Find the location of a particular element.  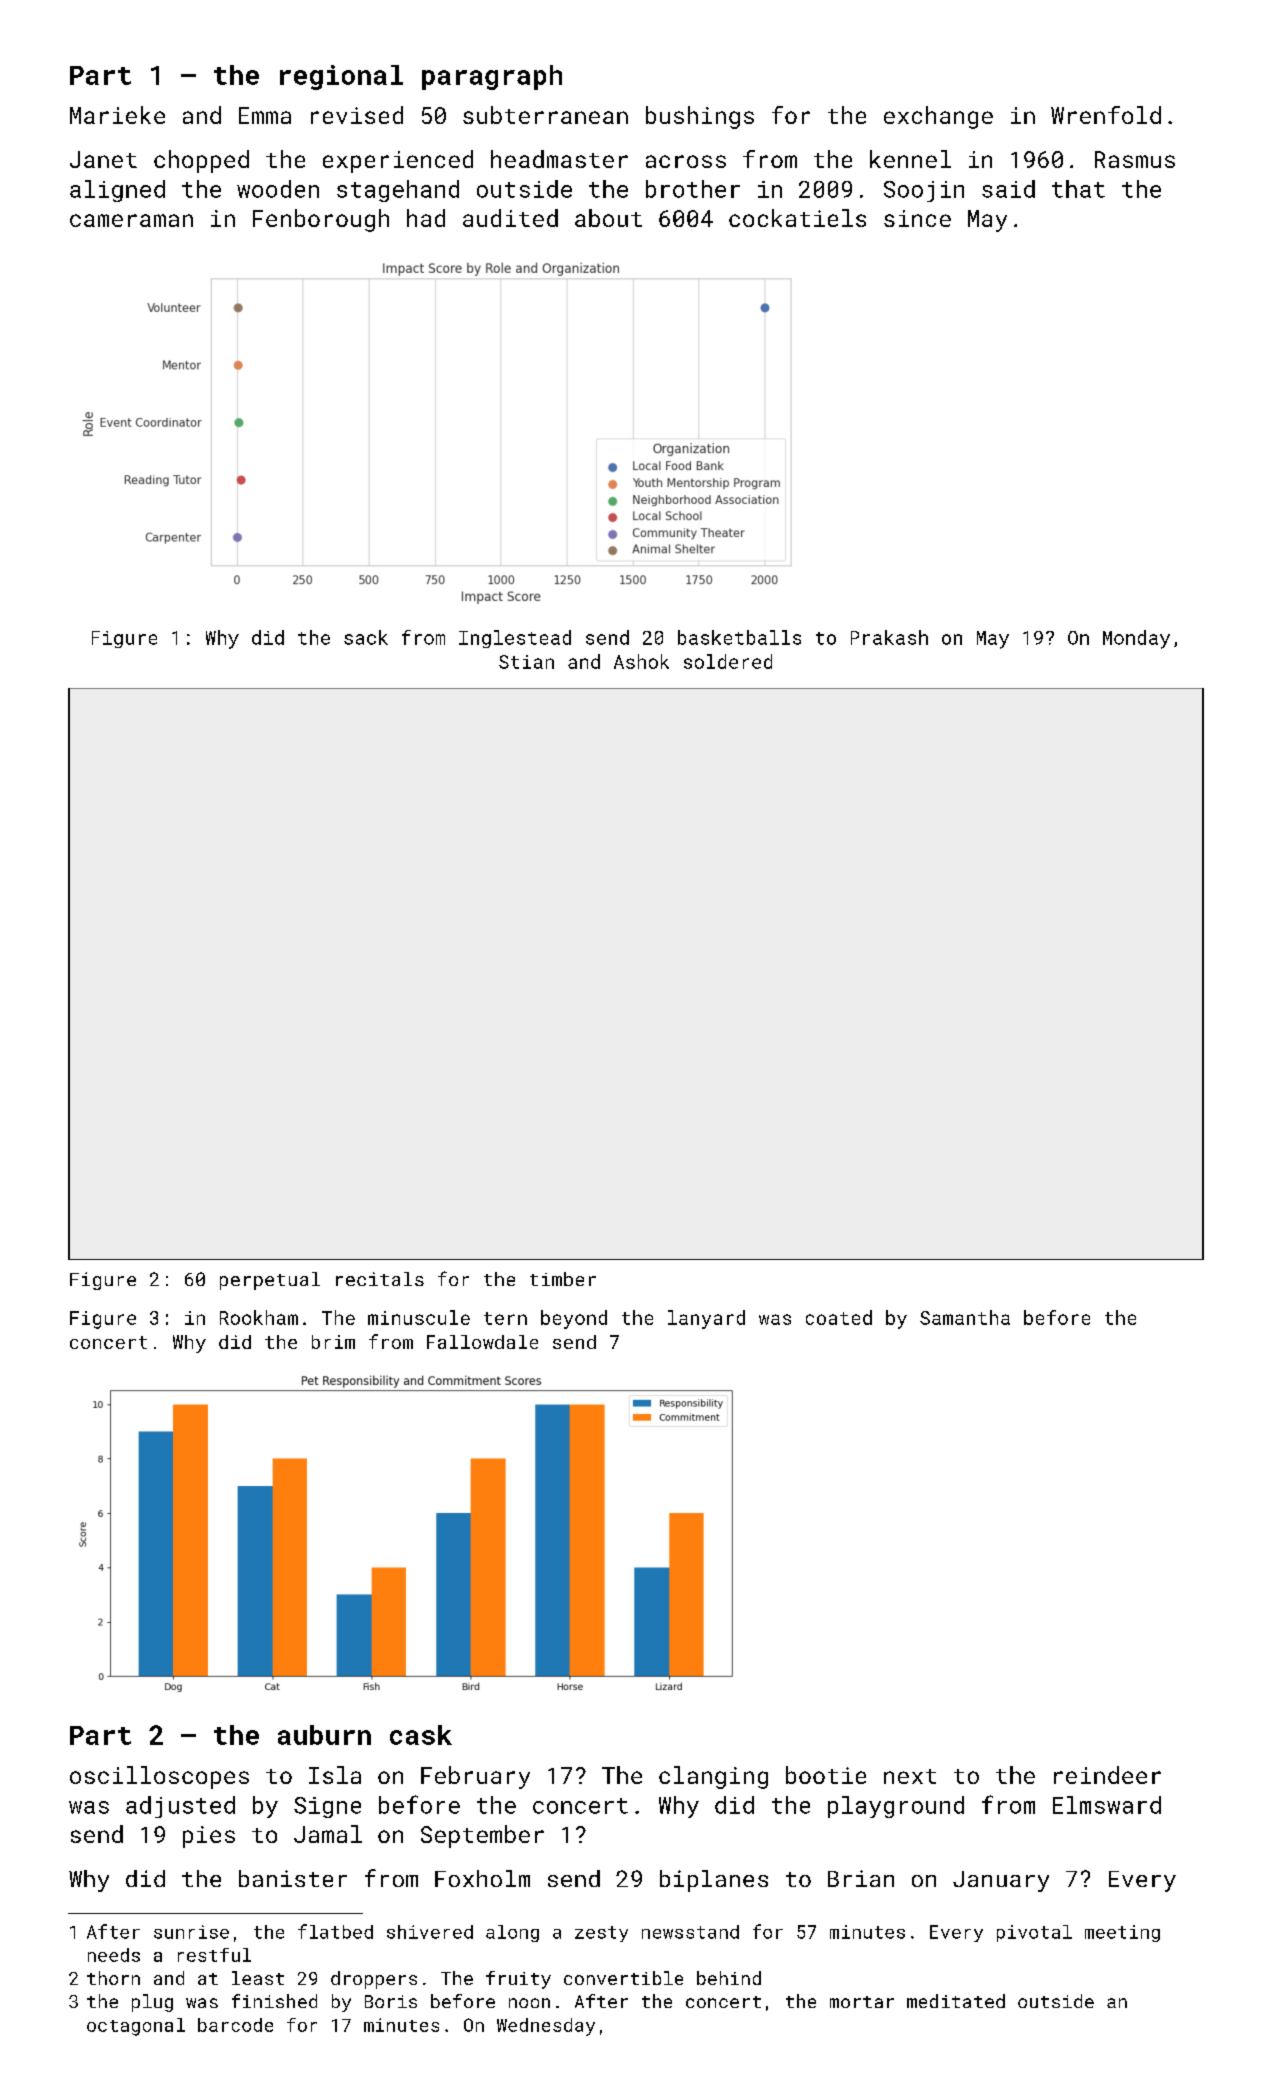

Rookham is located at coordinates (259, 1317).
